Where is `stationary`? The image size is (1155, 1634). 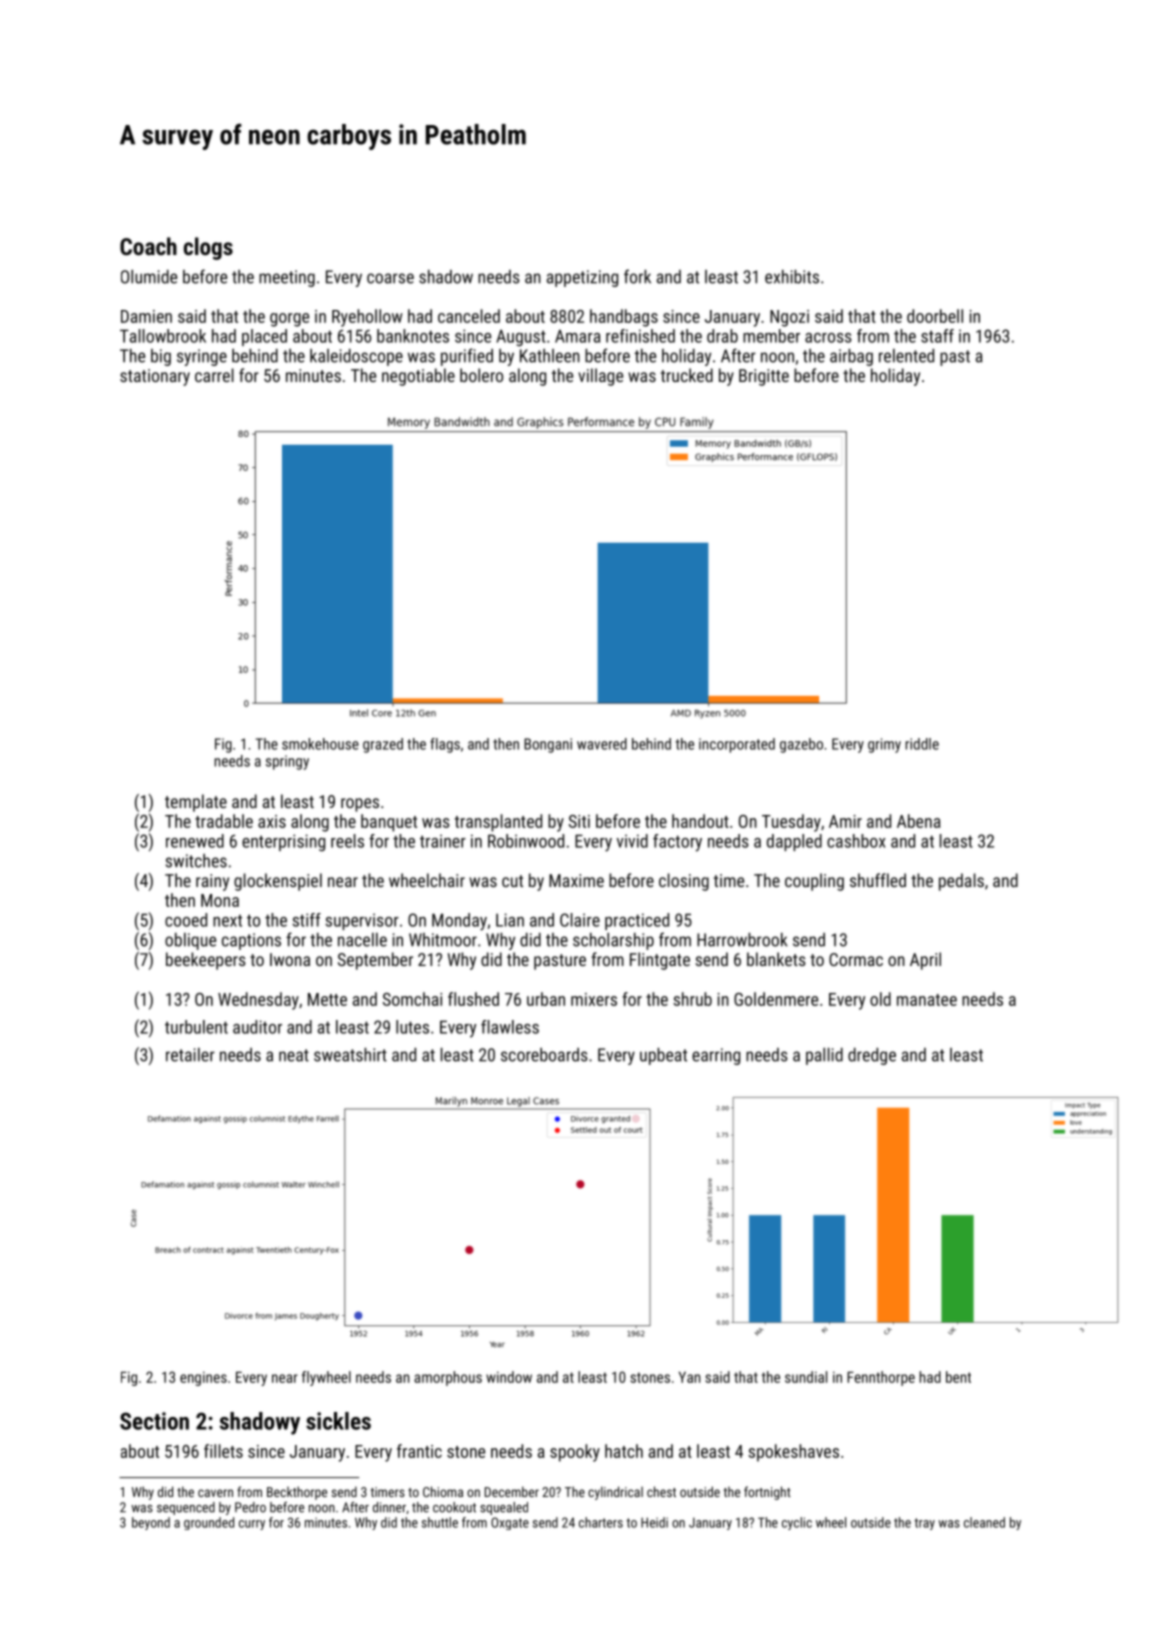 stationary is located at coordinates (155, 377).
